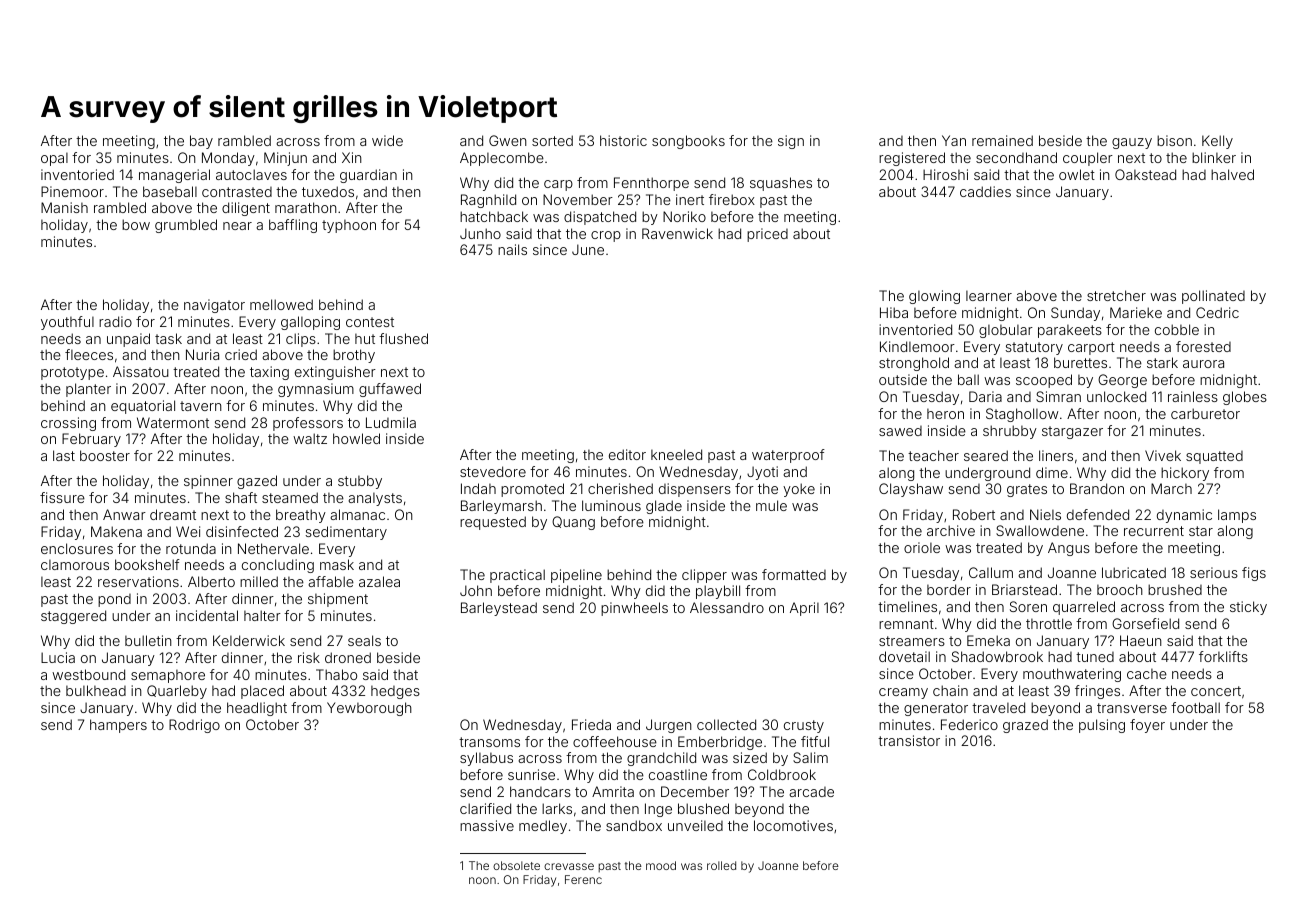 The image size is (1308, 924). I want to click on Ferenc, so click(583, 879).
